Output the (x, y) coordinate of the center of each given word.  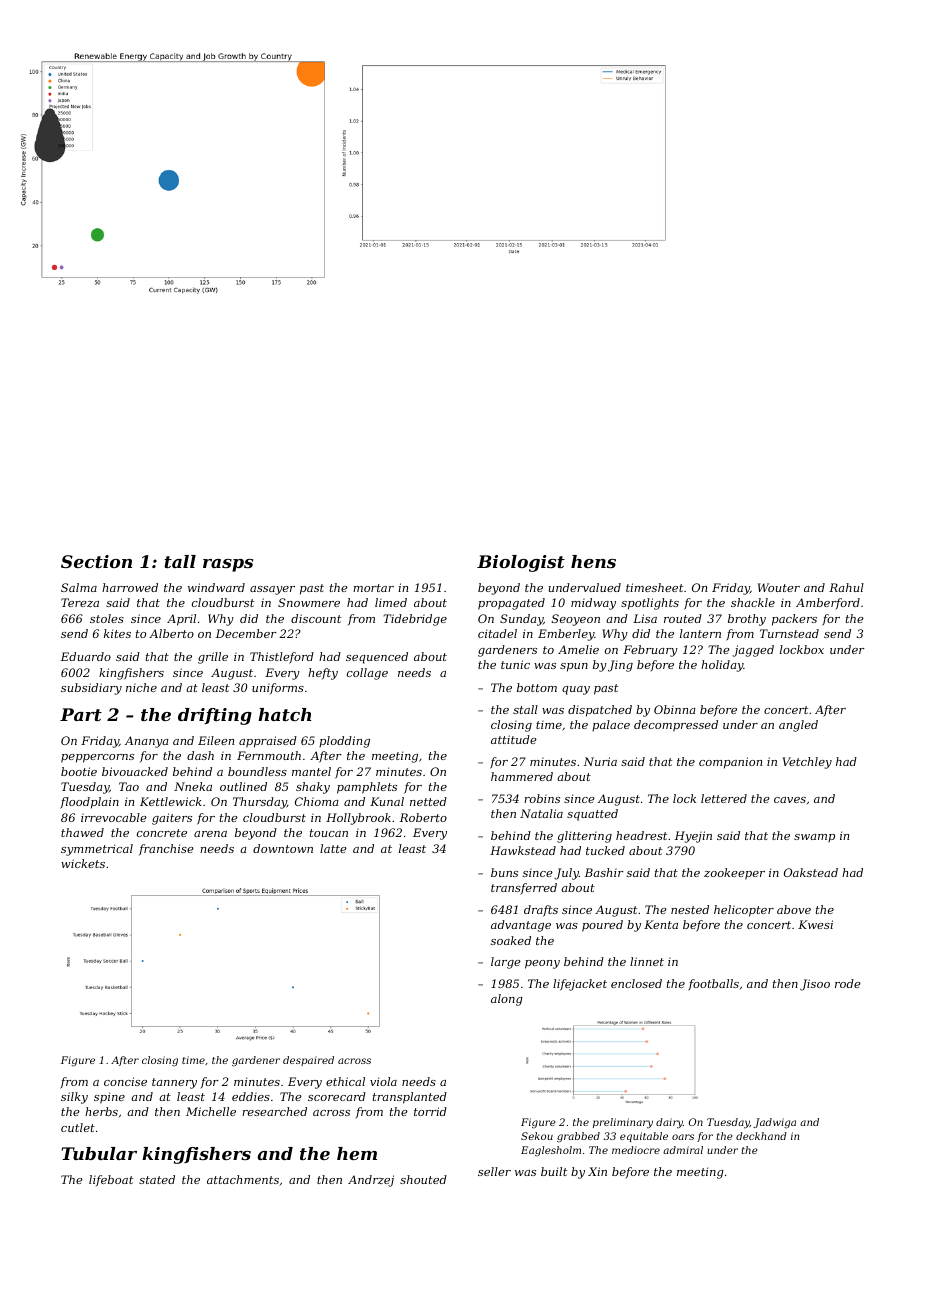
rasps (228, 565)
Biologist (521, 563)
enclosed (636, 983)
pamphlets (367, 788)
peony (542, 964)
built (554, 1171)
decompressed (676, 726)
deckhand (761, 1136)
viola (383, 1081)
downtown (283, 848)
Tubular (99, 1153)
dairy (669, 1123)
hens (593, 561)
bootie (79, 771)
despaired (308, 1061)
